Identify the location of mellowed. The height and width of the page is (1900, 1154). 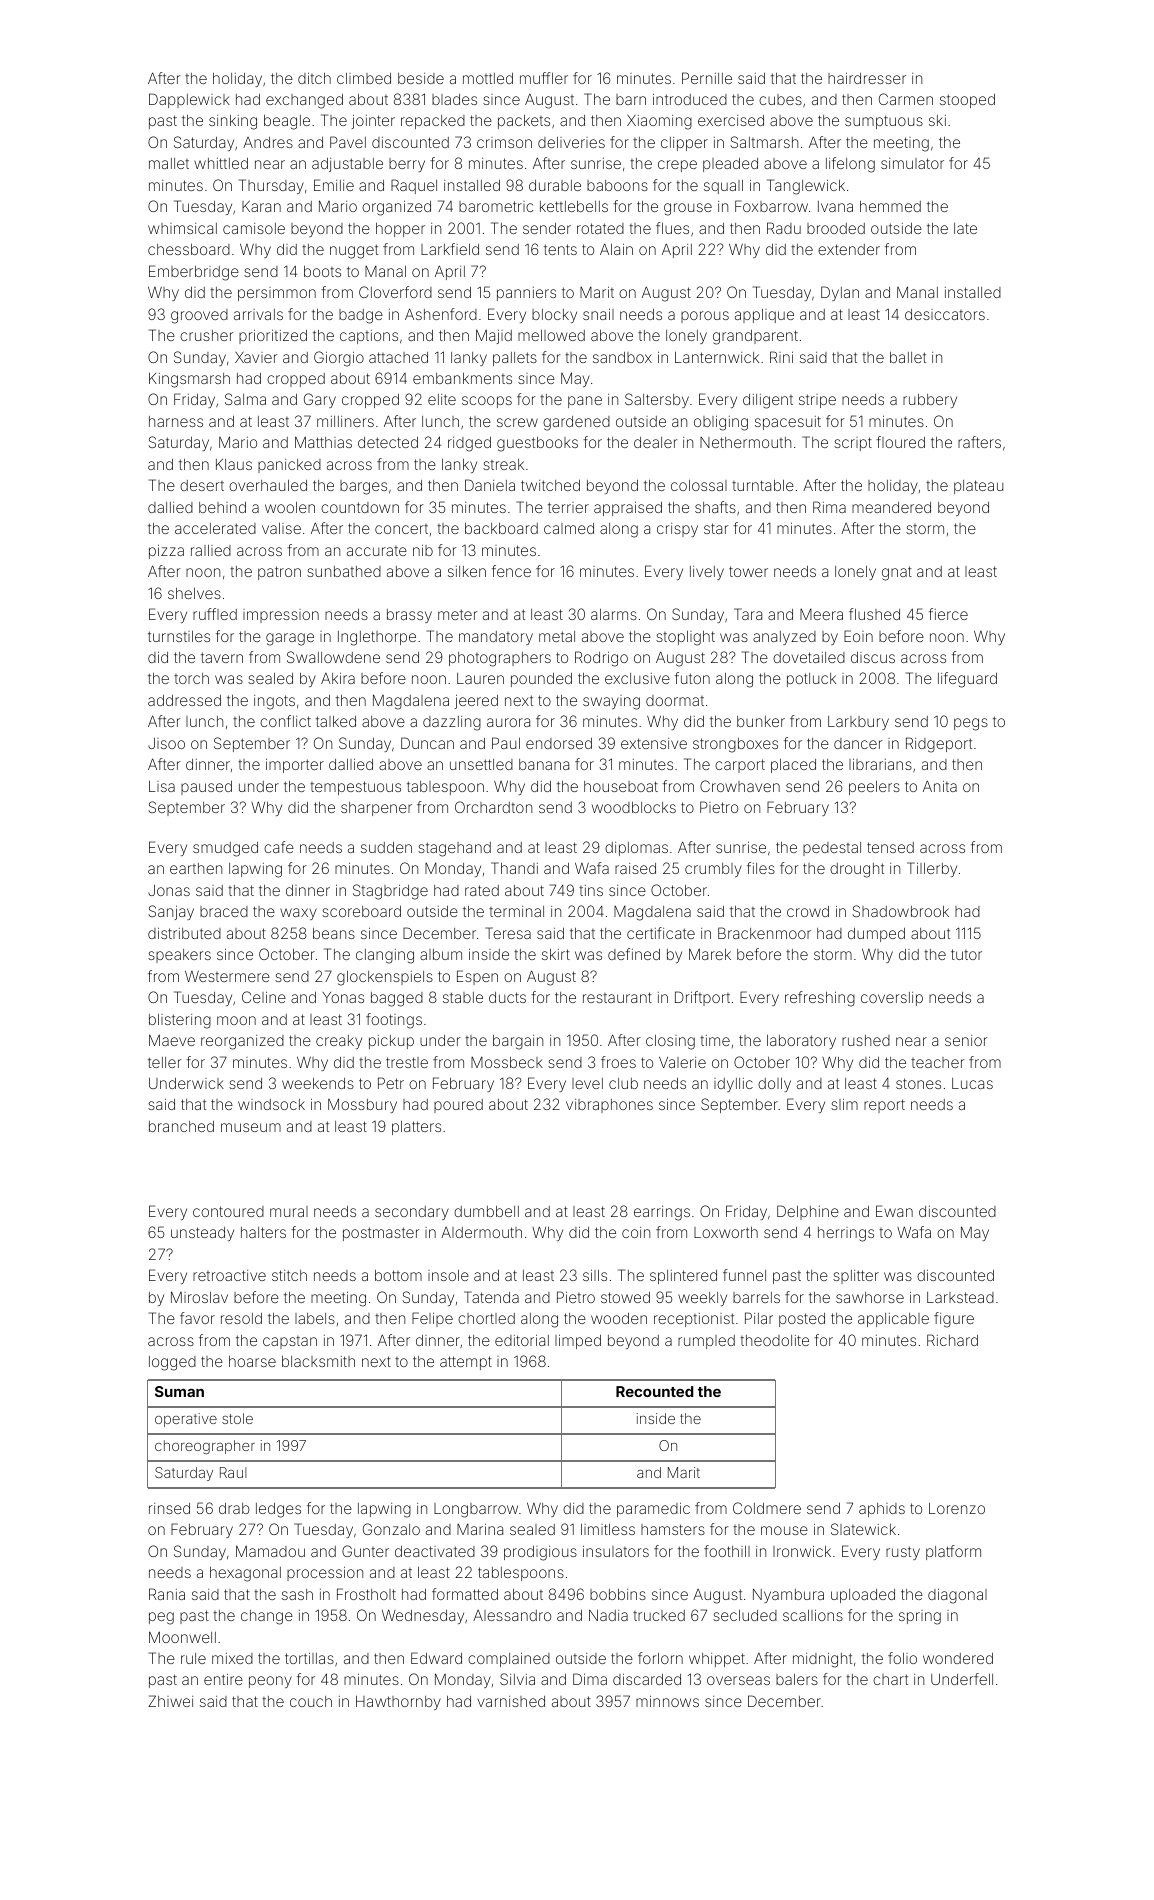
(551, 335).
